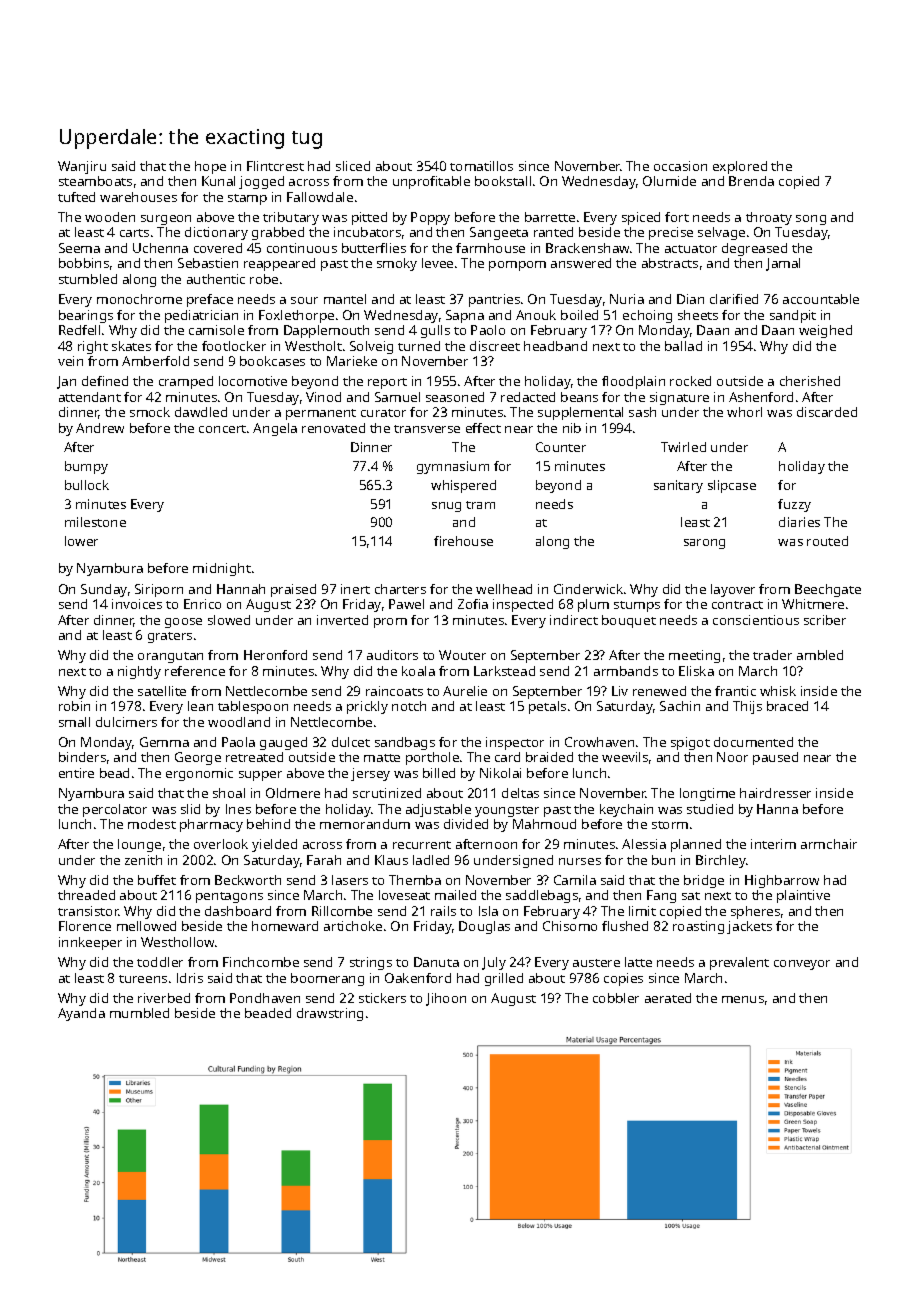 The height and width of the screenshot is (1308, 924). Describe the element at coordinates (137, 604) in the screenshot. I see `invoices` at that location.
